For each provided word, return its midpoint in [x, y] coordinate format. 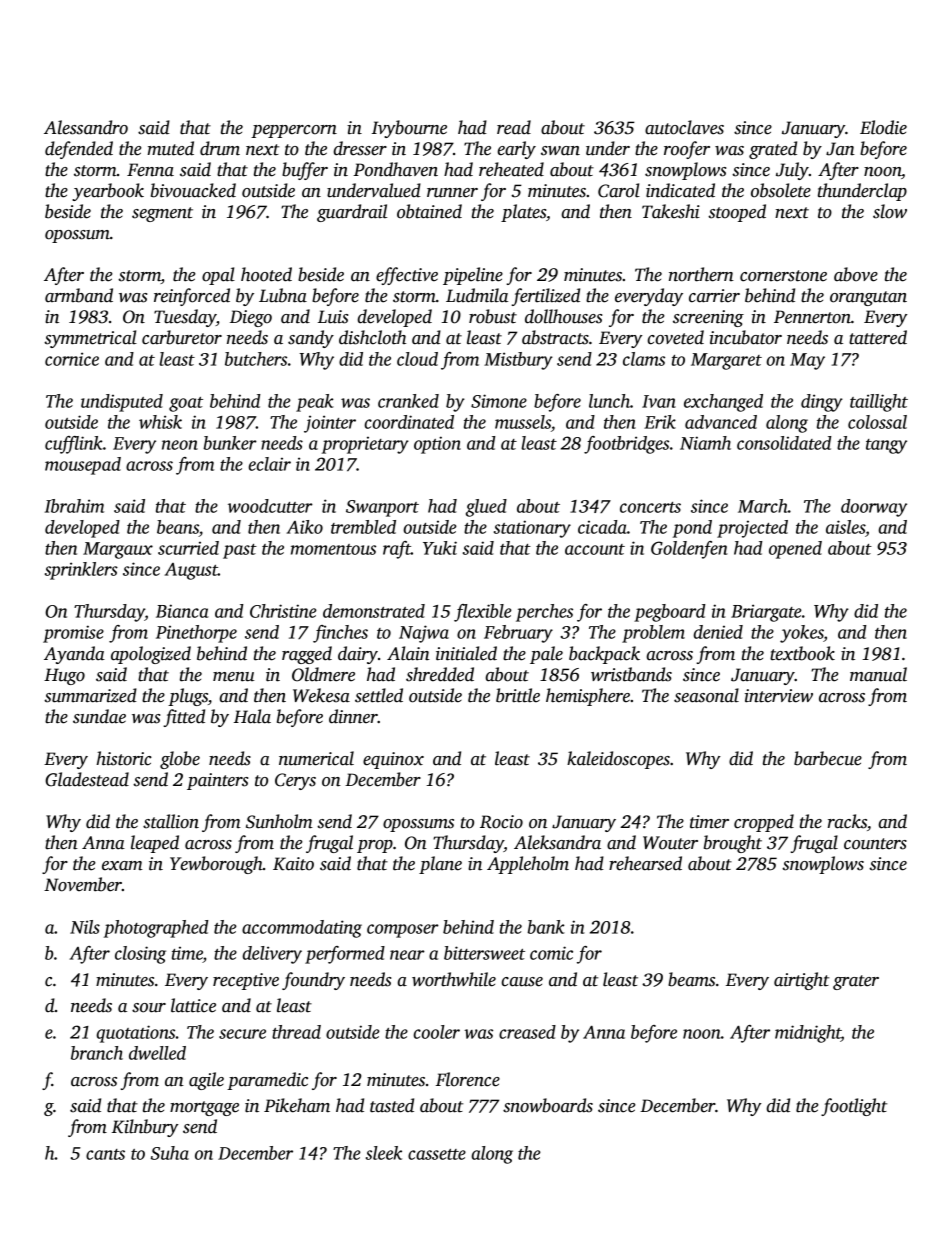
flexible [483, 613]
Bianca [182, 611]
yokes [802, 634]
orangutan [868, 298]
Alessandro [86, 127]
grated [773, 150]
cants [105, 1154]
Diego [251, 318]
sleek [384, 1153]
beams [691, 979]
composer [403, 931]
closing [140, 955]
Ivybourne [409, 129]
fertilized [545, 297]
